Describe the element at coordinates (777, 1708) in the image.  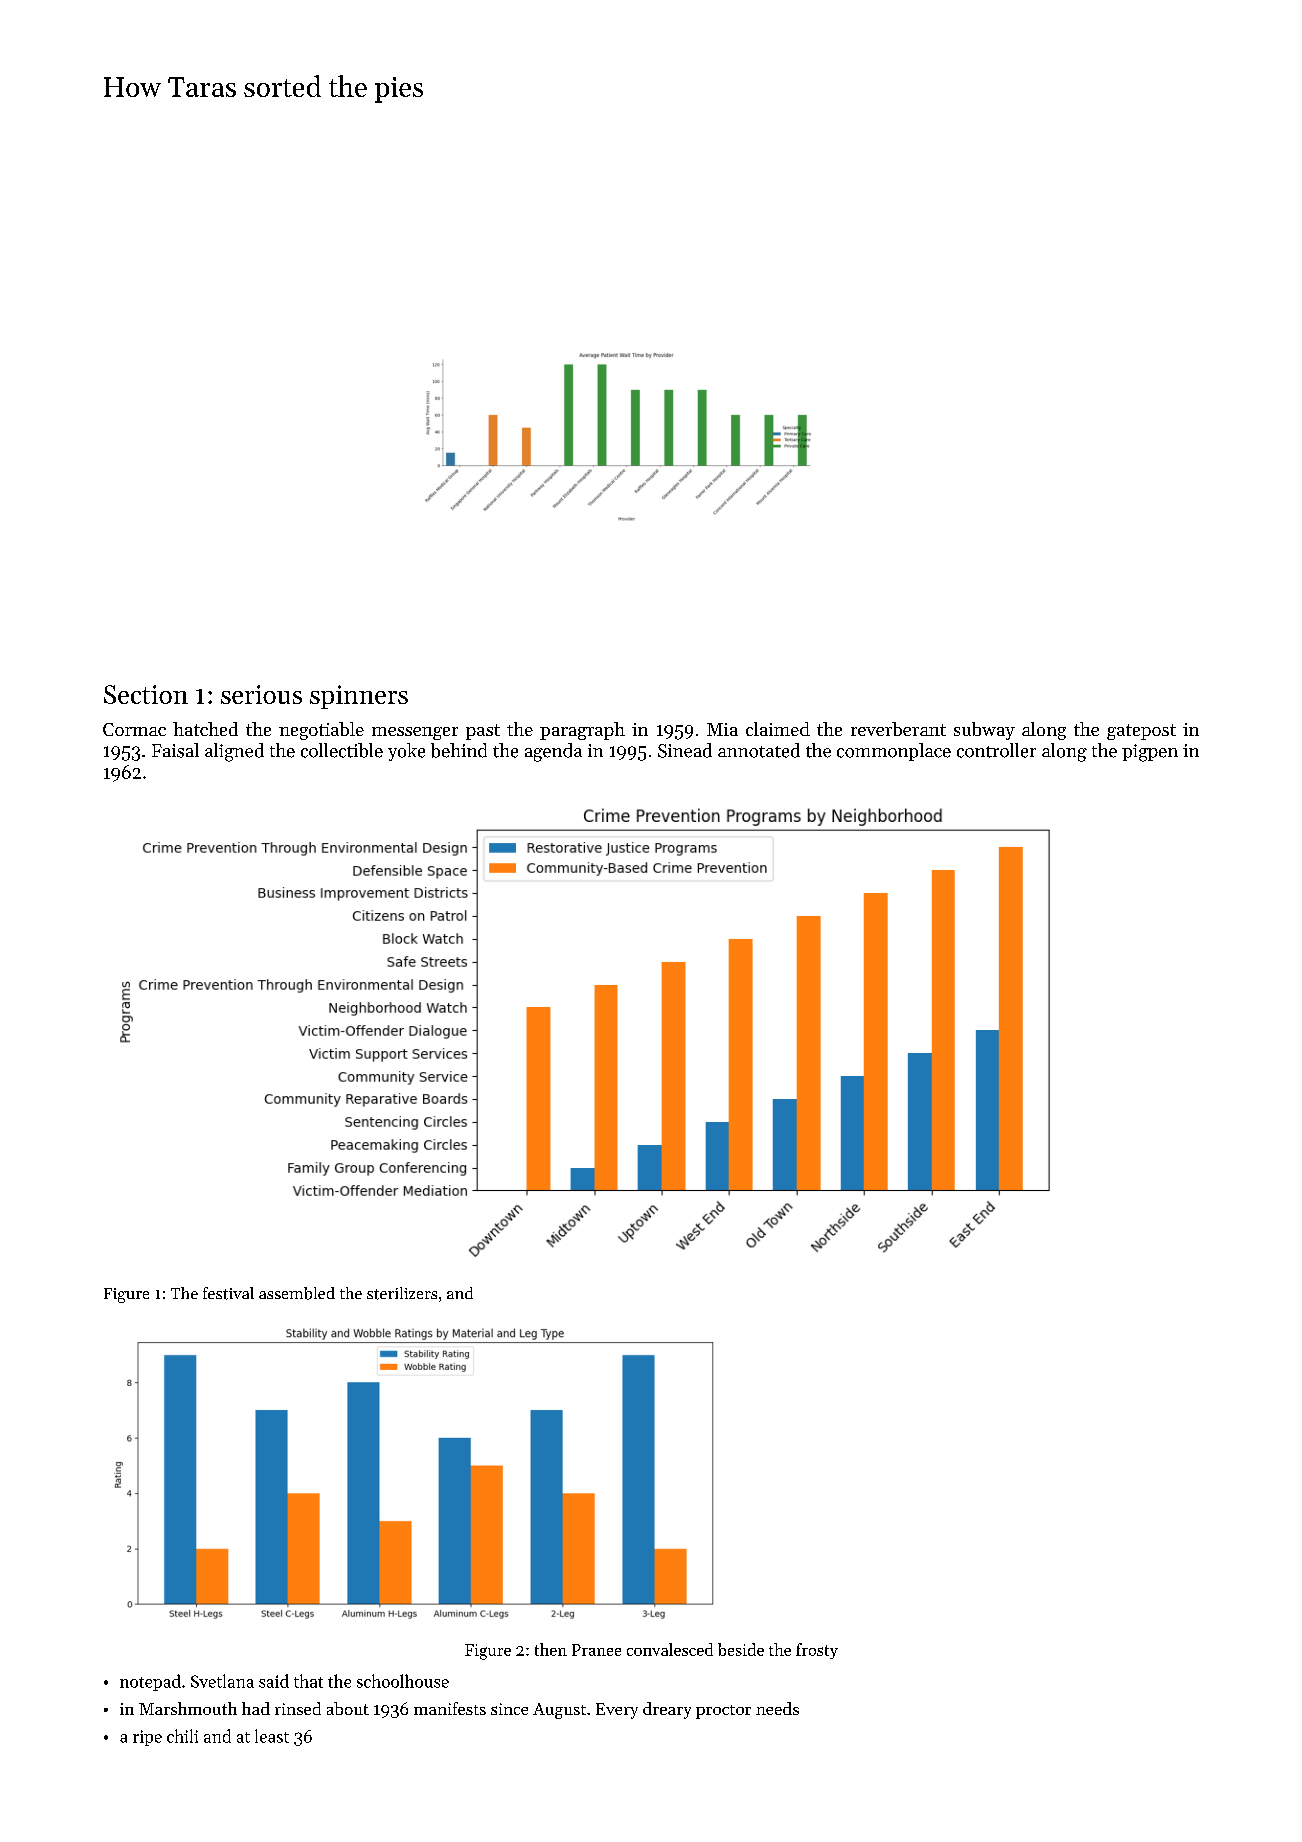
I see `needs` at that location.
